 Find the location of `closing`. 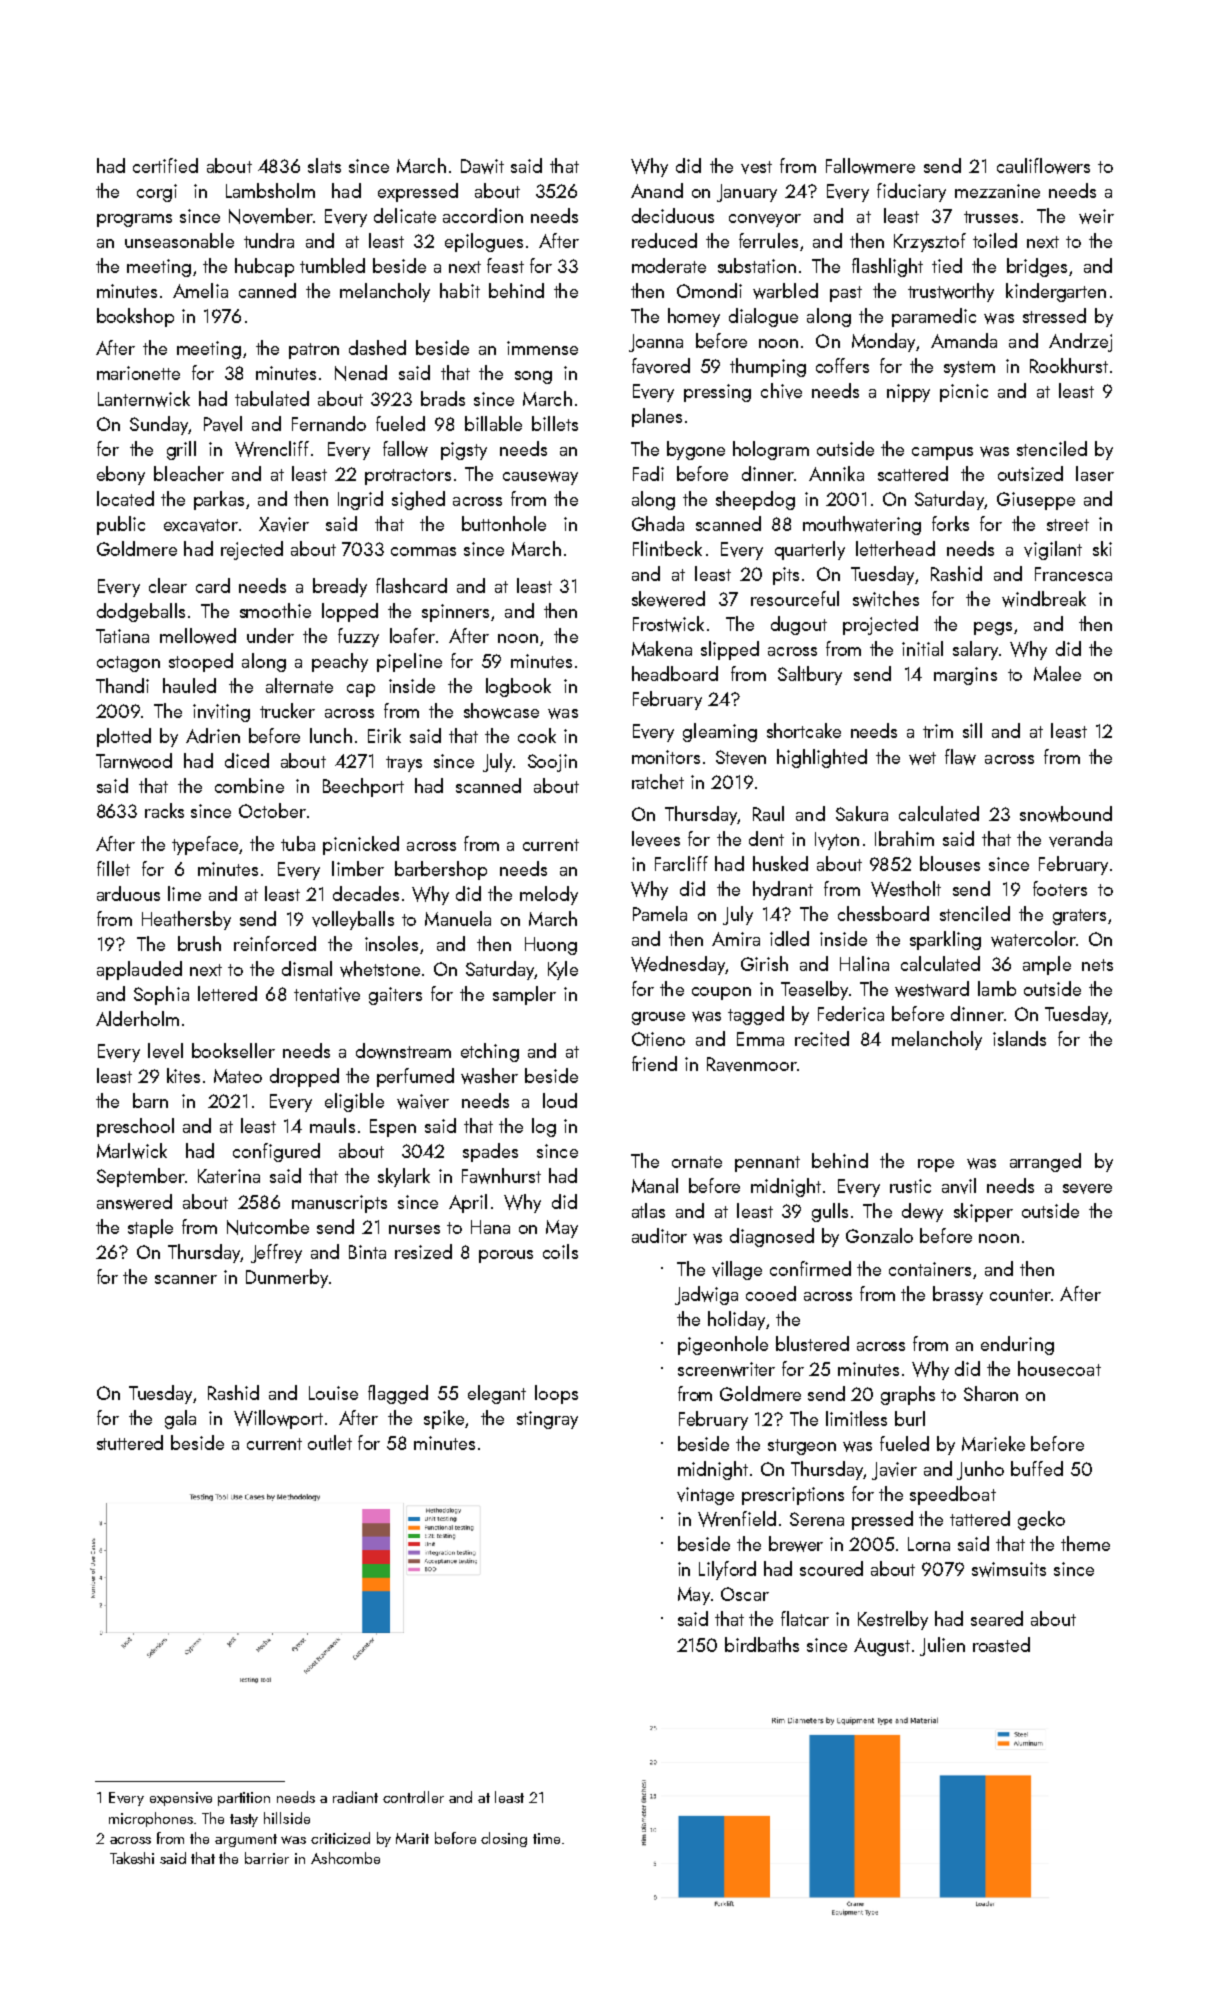

closing is located at coordinates (504, 1839).
